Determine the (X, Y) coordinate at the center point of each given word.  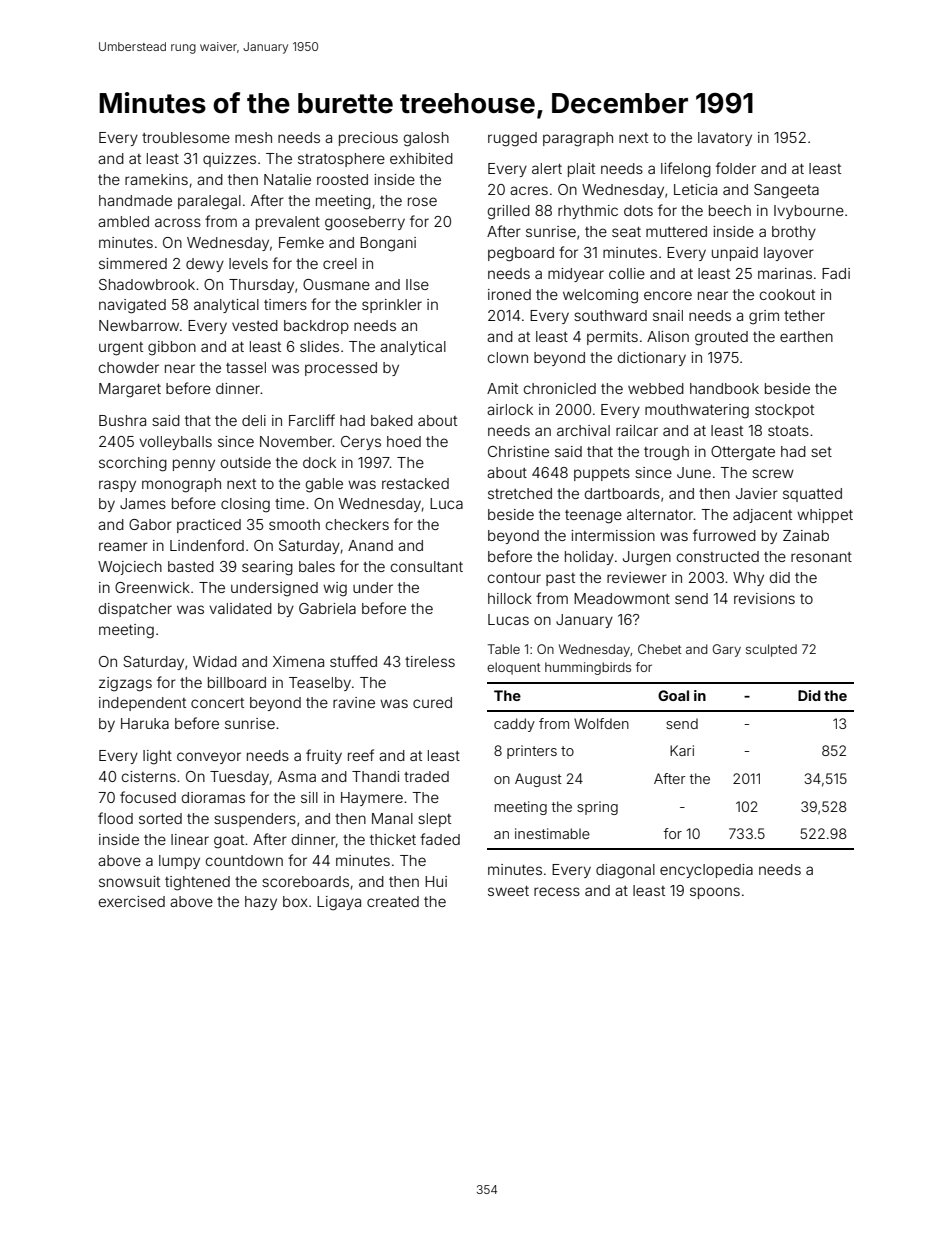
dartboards (622, 493)
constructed (718, 556)
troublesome (186, 137)
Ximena (298, 661)
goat (229, 842)
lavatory (725, 139)
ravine (354, 702)
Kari (682, 750)
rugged (512, 139)
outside (246, 462)
